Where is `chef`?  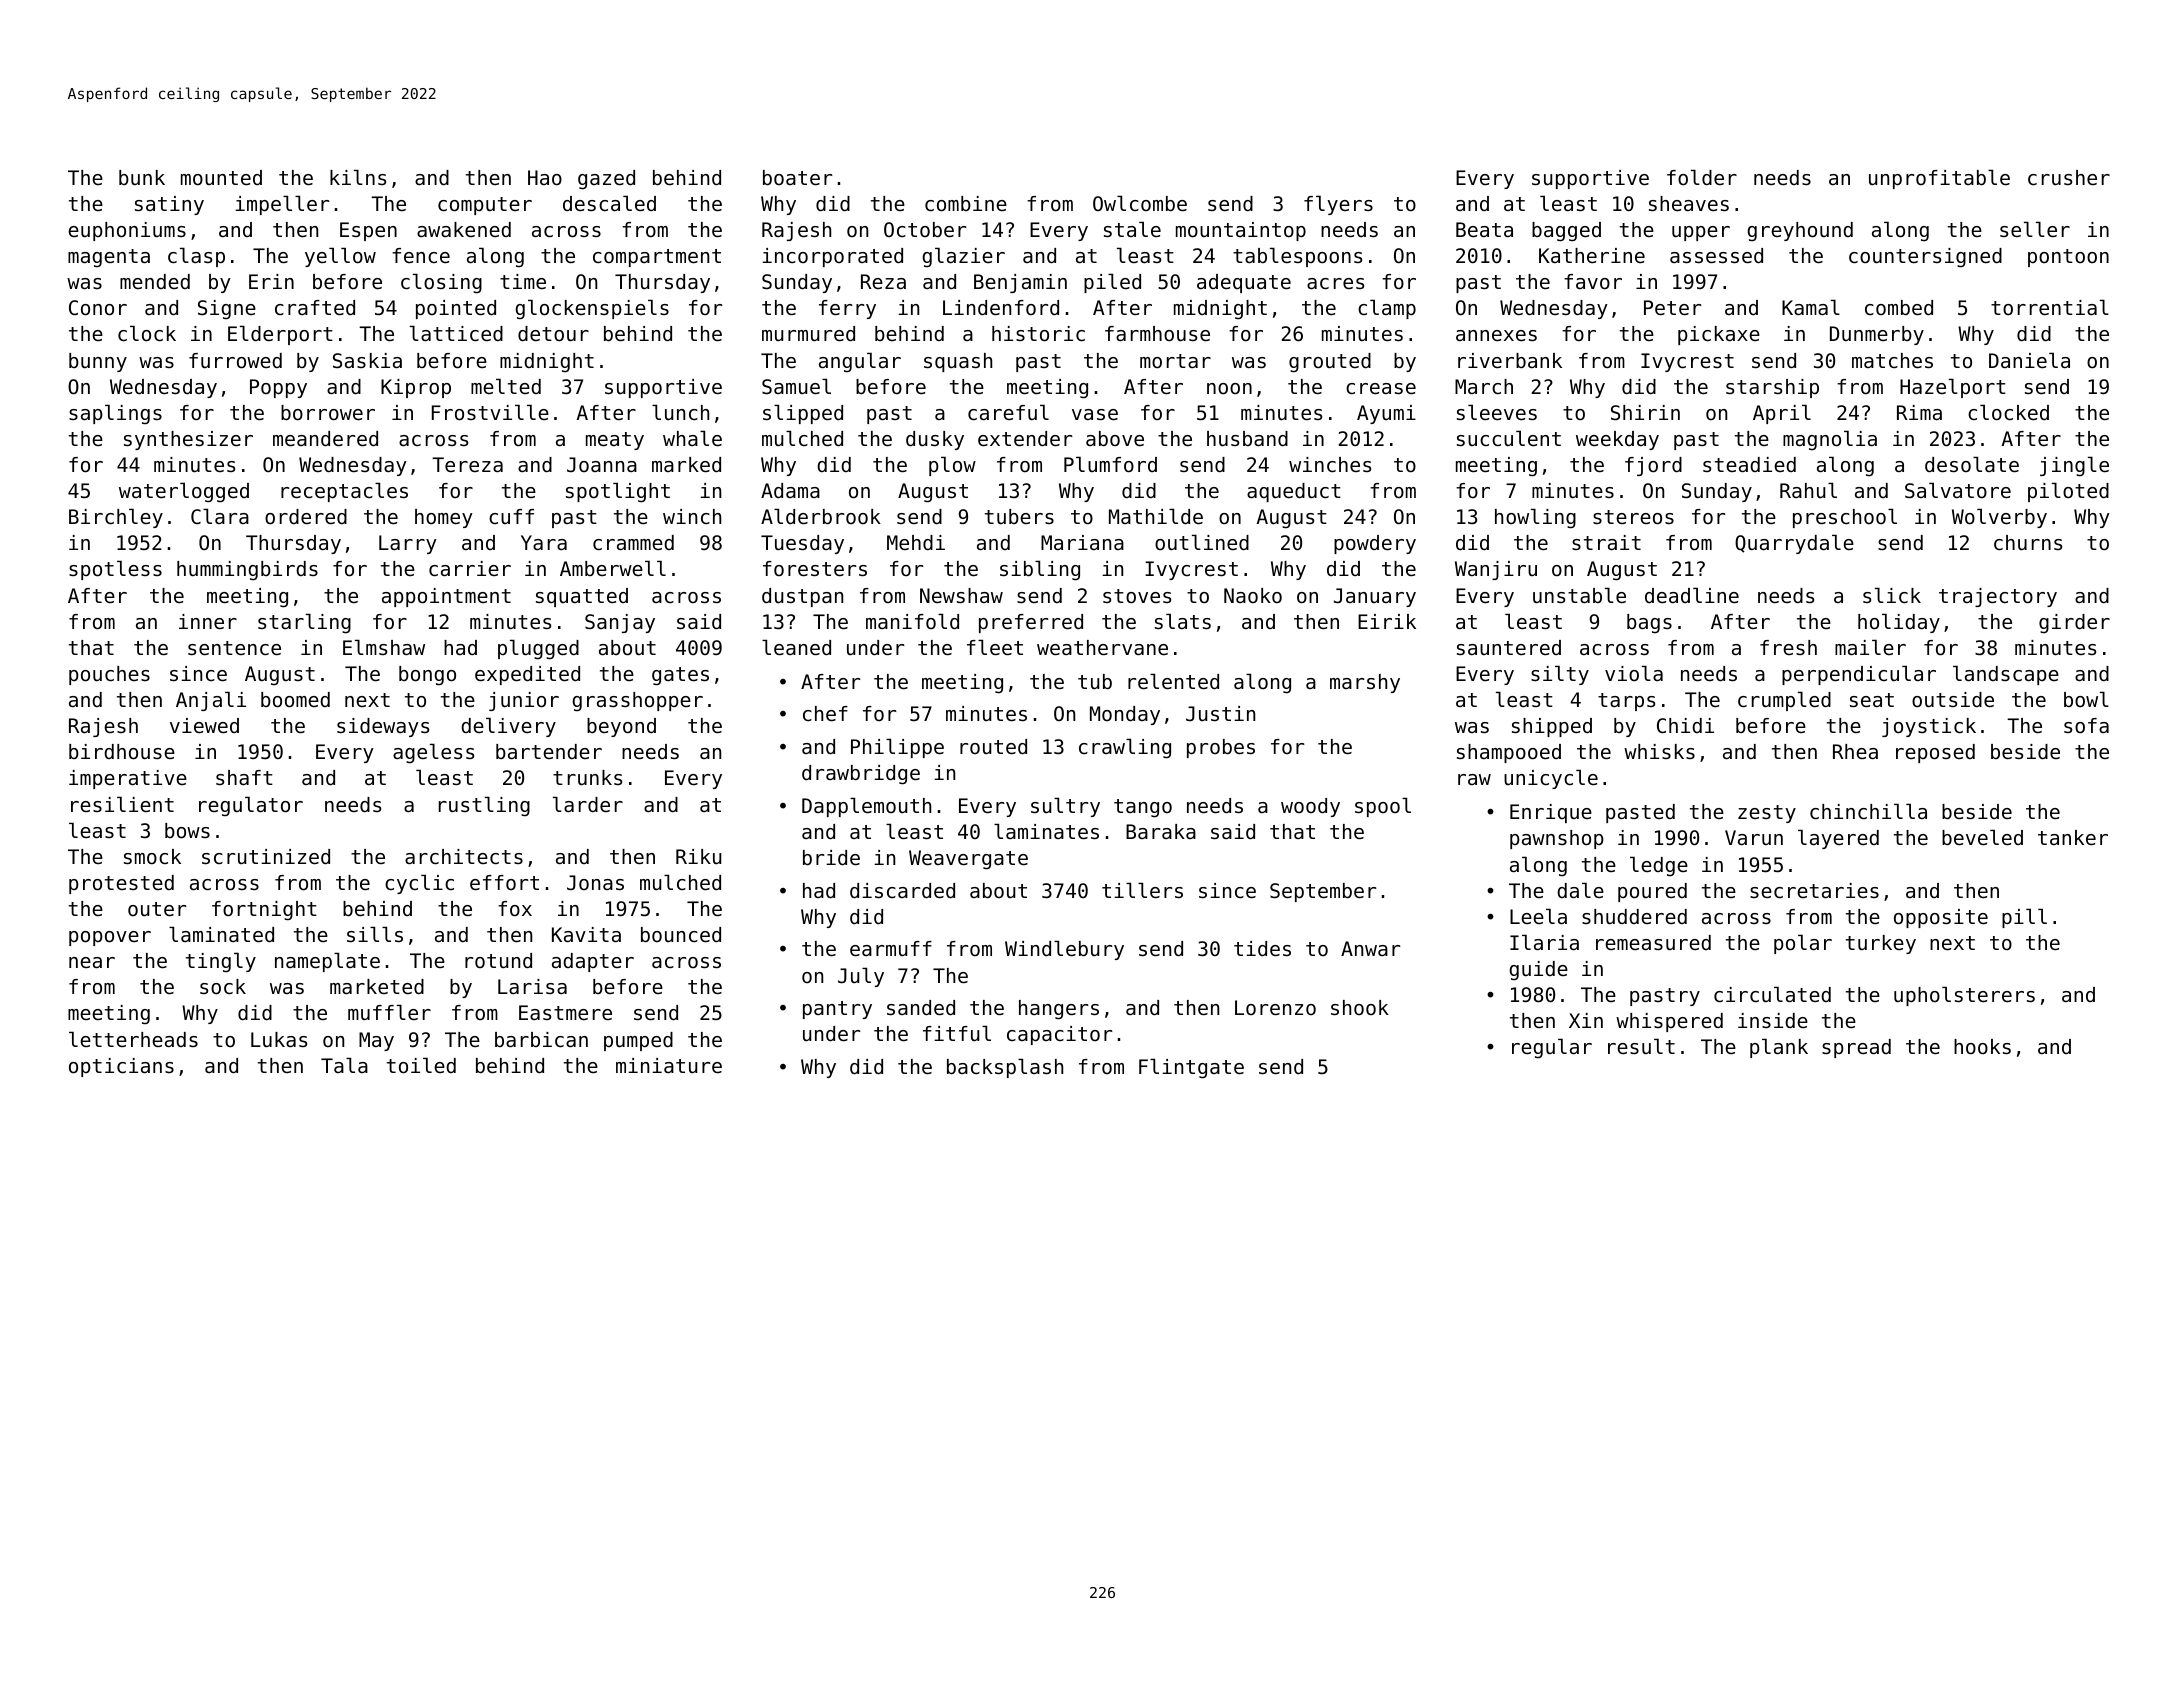
chef is located at coordinates (825, 714).
